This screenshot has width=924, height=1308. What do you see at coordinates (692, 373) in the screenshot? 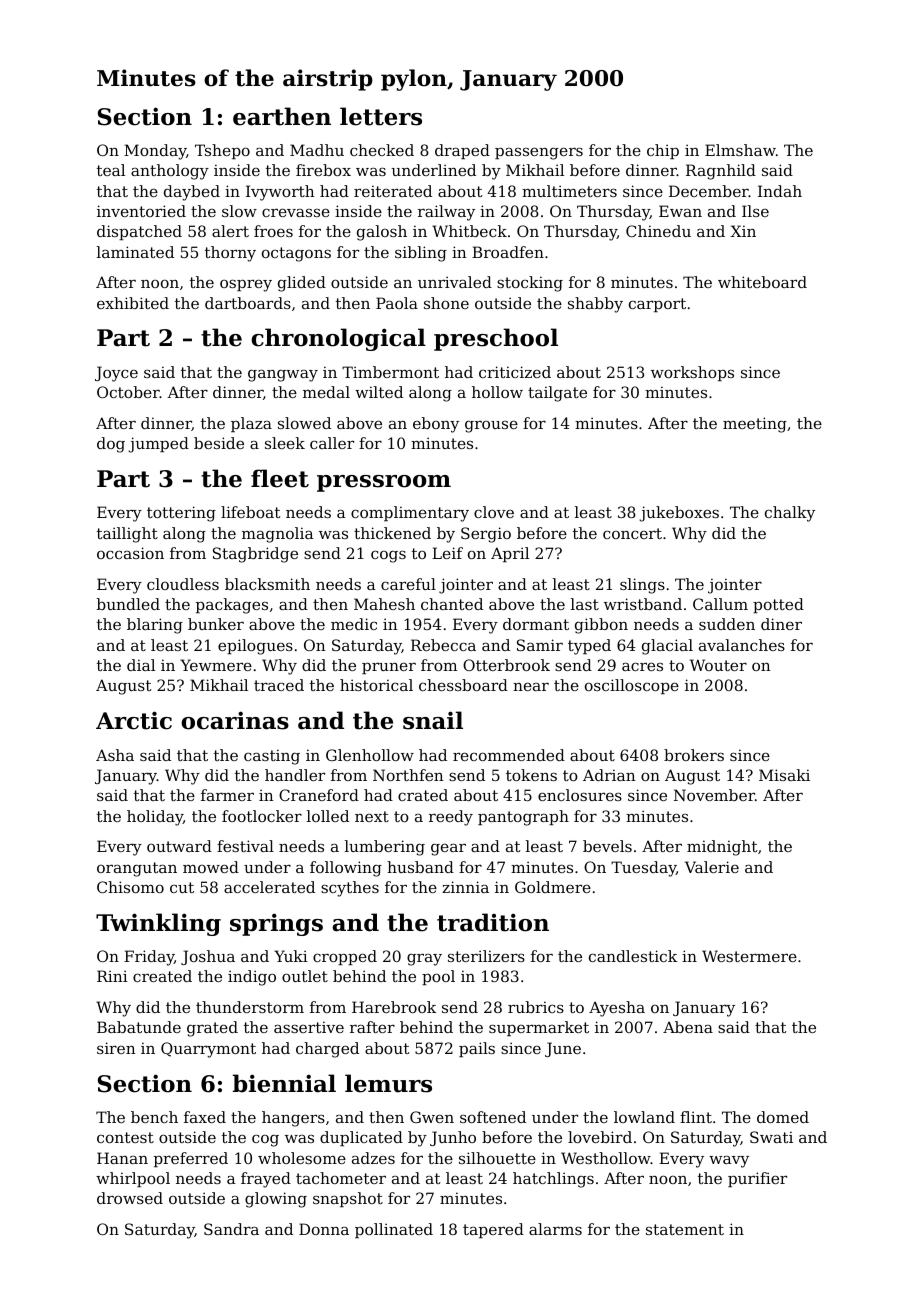
I see `workshops` at bounding box center [692, 373].
